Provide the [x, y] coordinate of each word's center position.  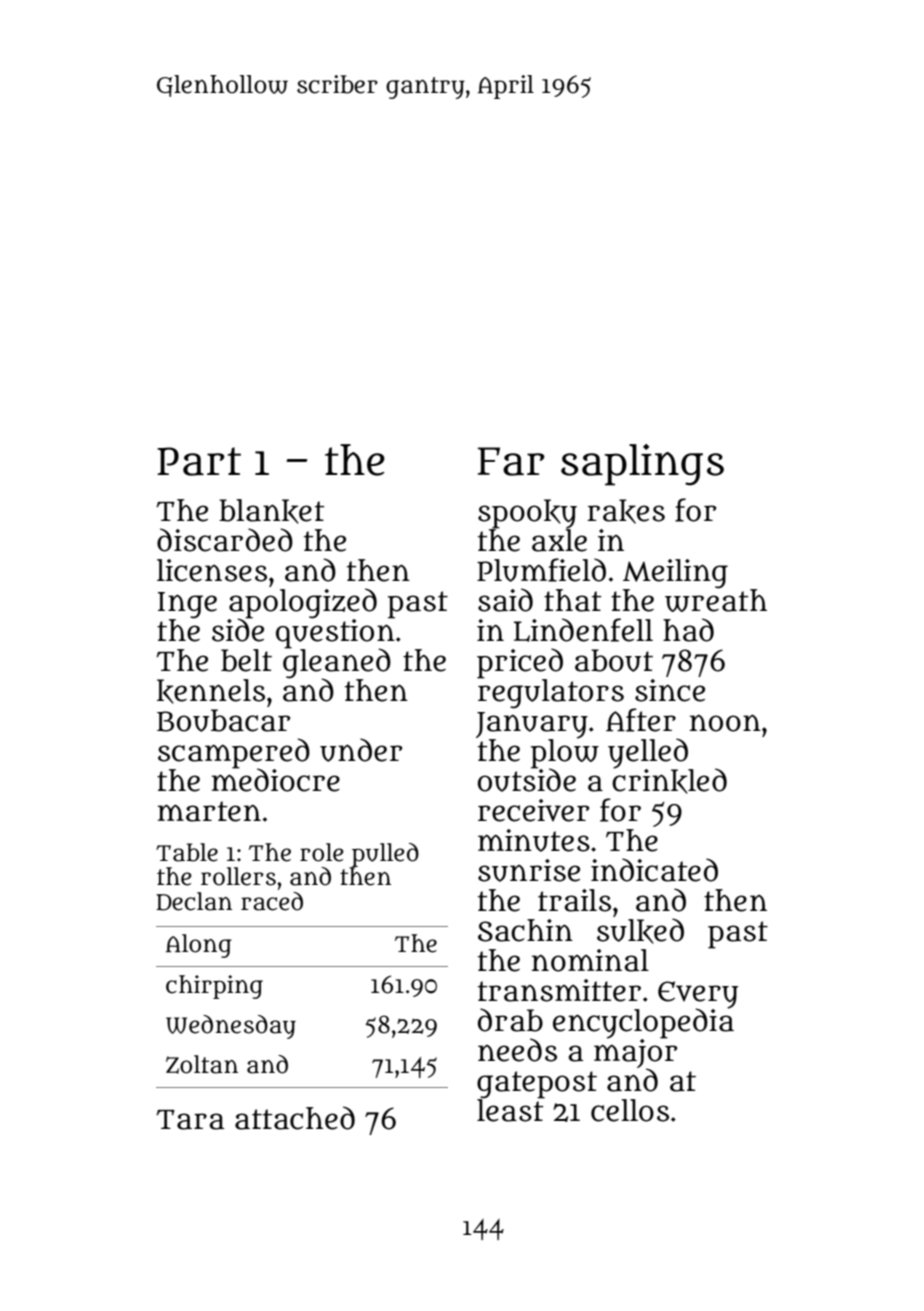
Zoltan [202, 1064]
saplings [642, 465]
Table [187, 852]
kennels [211, 691]
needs [517, 1050]
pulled [385, 855]
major [635, 1053]
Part [199, 461]
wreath [716, 600]
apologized [303, 603]
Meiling [675, 573]
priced [520, 663]
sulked [640, 931]
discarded [225, 540]
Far [511, 461]
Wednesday [231, 1027]
